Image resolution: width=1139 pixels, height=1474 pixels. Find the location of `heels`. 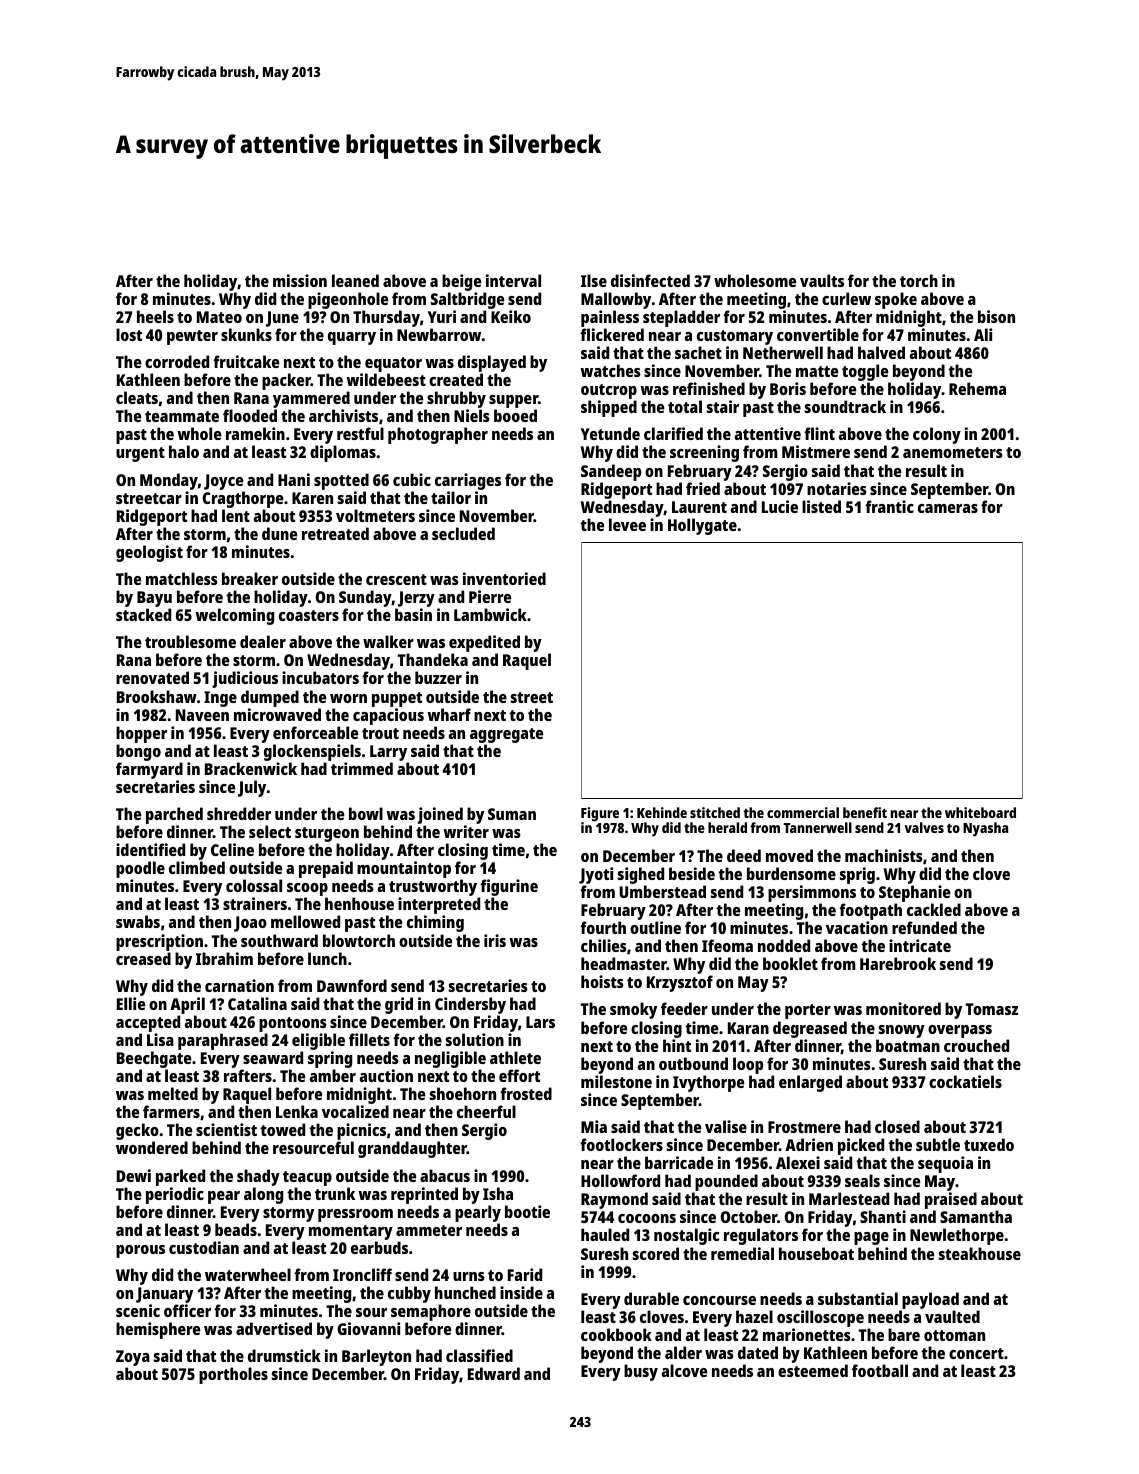

heels is located at coordinates (155, 316).
